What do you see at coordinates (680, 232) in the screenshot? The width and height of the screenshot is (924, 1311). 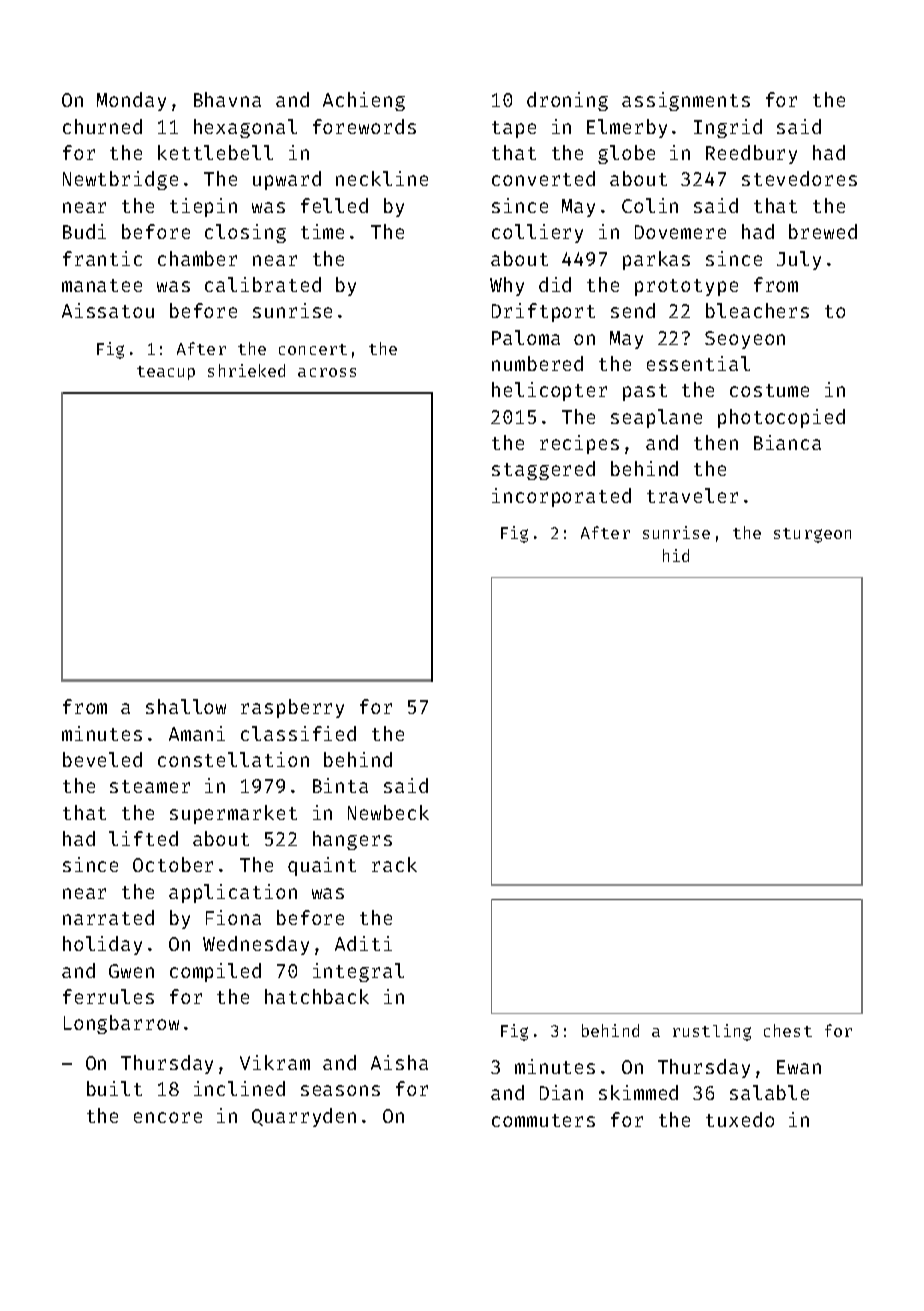 I see `Dovemere` at bounding box center [680, 232].
